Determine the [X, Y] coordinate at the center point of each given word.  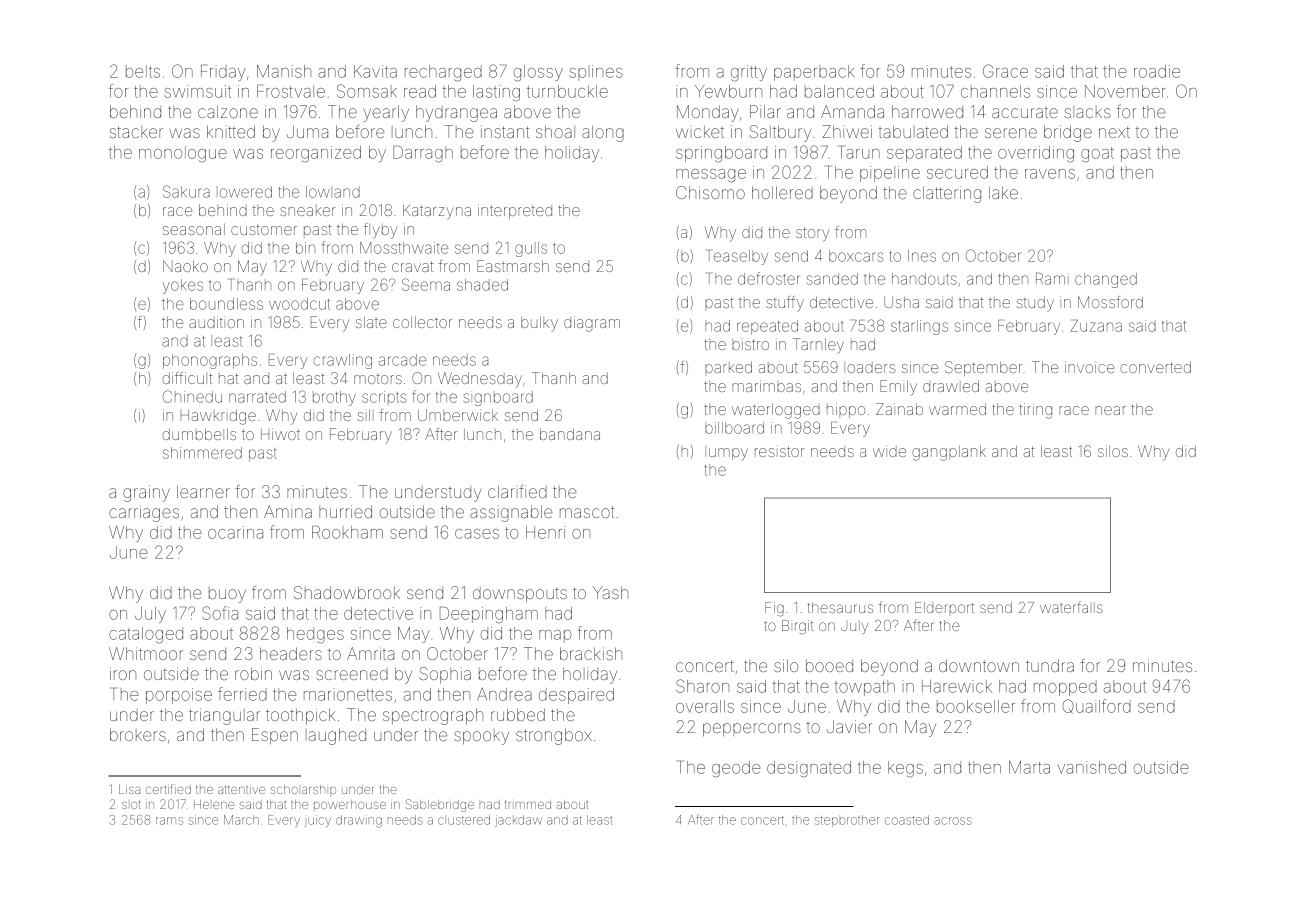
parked [728, 368]
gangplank [949, 453]
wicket [700, 131]
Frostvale [291, 91]
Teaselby [738, 257]
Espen [275, 736]
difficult [187, 378]
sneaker [308, 211]
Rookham [347, 532]
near [1110, 410]
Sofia [220, 613]
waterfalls [1071, 607]
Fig [774, 609]
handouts [924, 279]
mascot [587, 512]
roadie [1157, 71]
